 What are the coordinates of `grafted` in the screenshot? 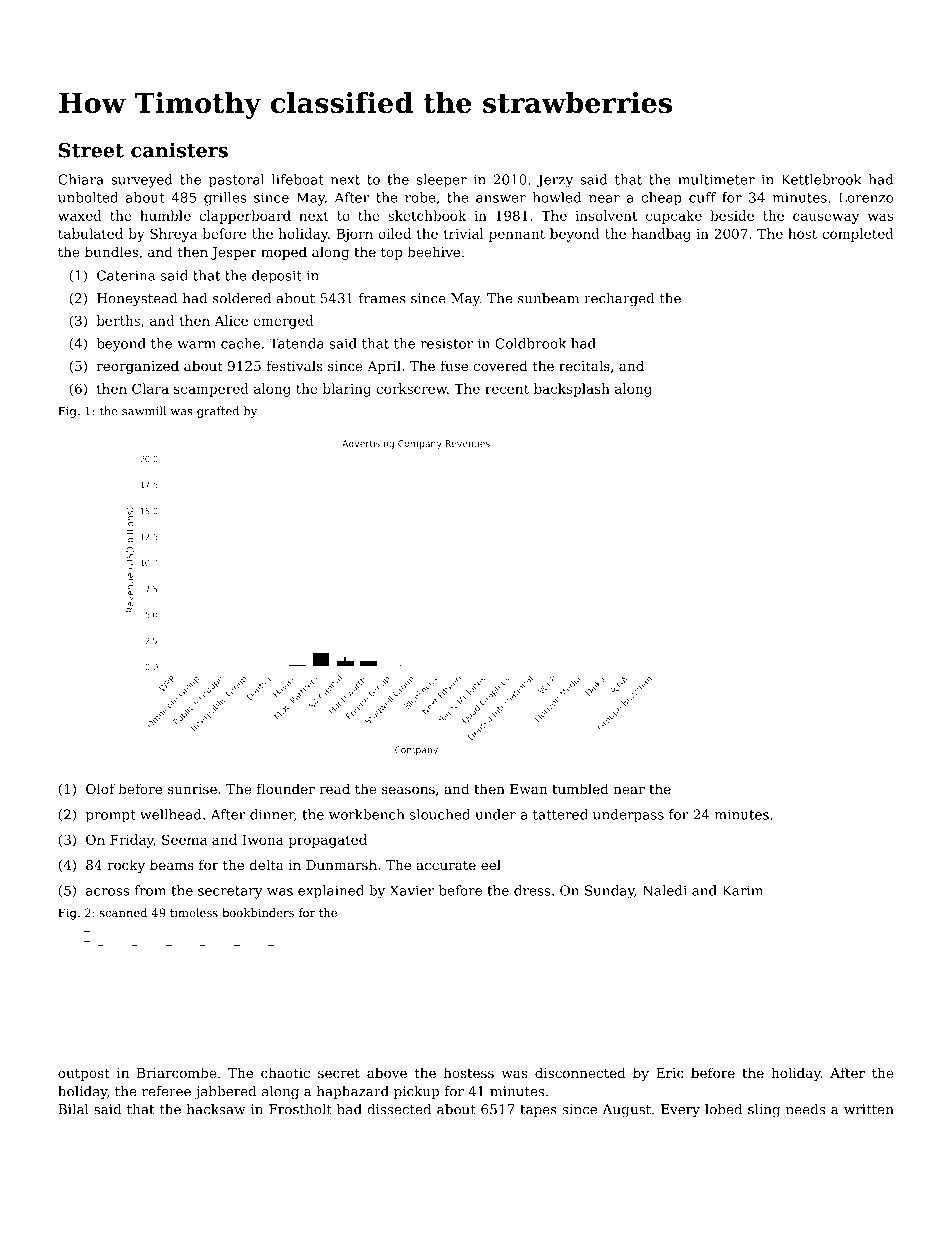 It's located at (218, 412).
